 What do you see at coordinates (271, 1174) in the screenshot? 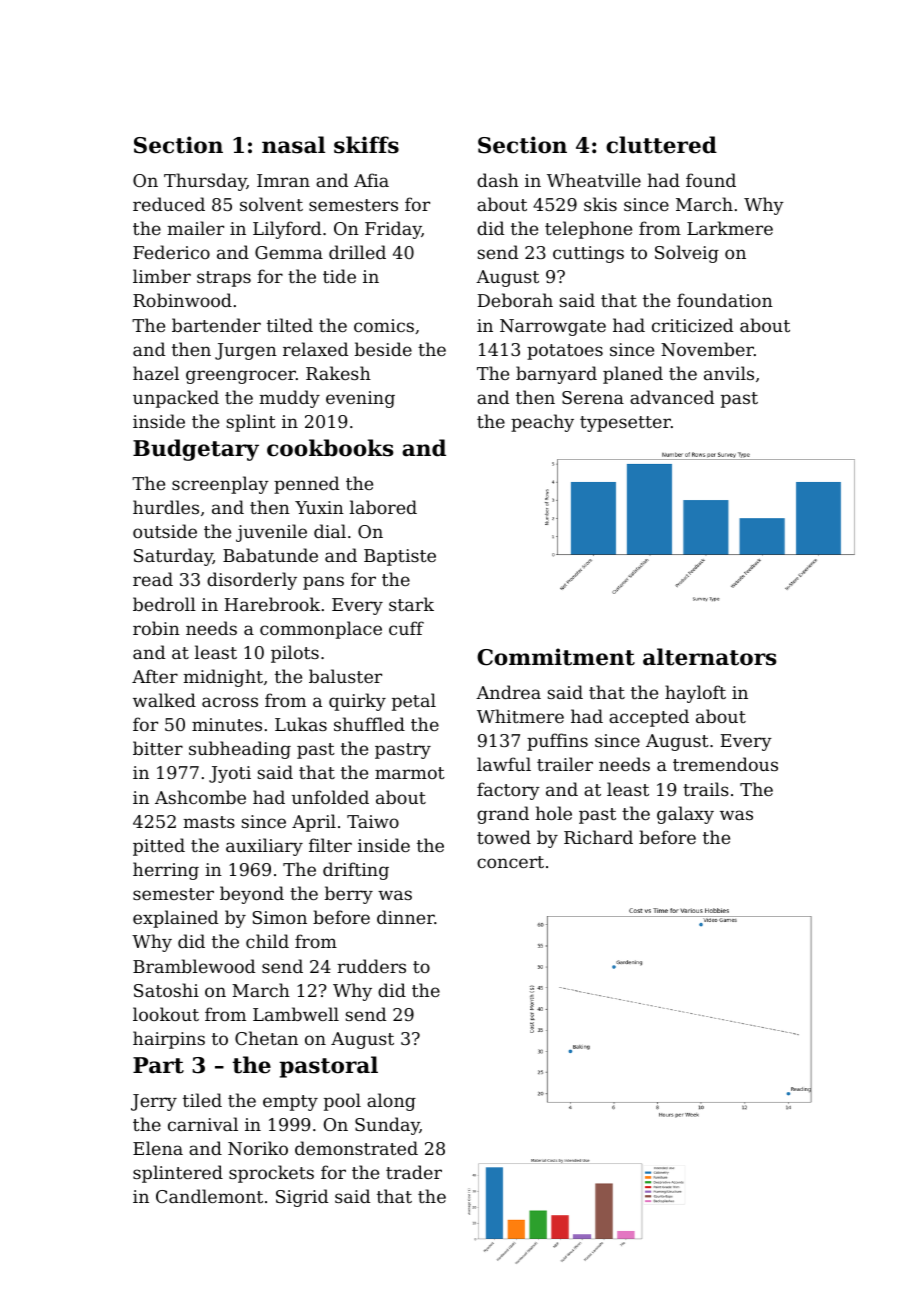
I see `sprockets` at bounding box center [271, 1174].
